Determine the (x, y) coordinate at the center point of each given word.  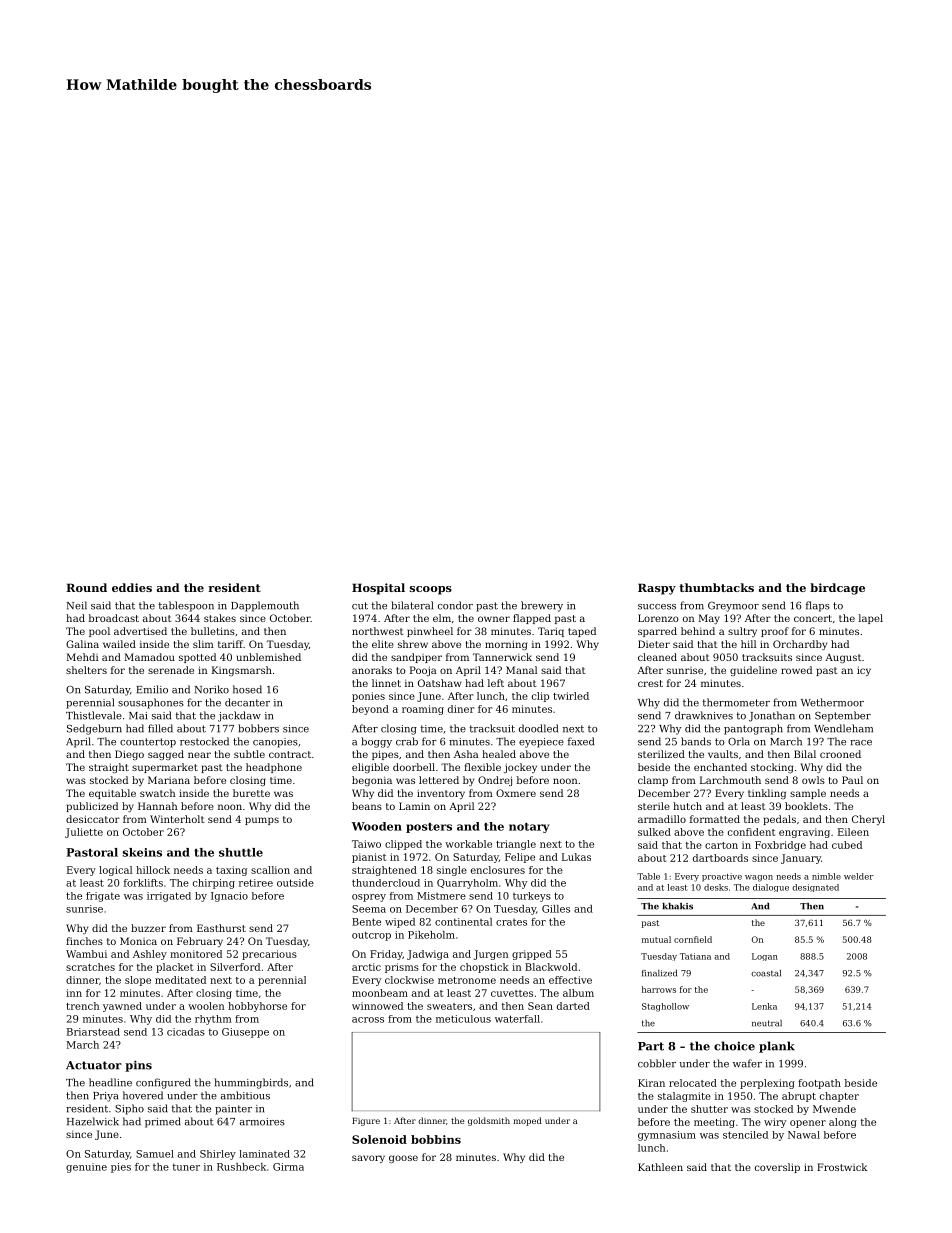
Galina (82, 644)
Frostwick (842, 1167)
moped (527, 1121)
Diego (129, 755)
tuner (186, 1167)
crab (407, 741)
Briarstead (93, 1032)
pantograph (753, 729)
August (843, 658)
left (496, 683)
